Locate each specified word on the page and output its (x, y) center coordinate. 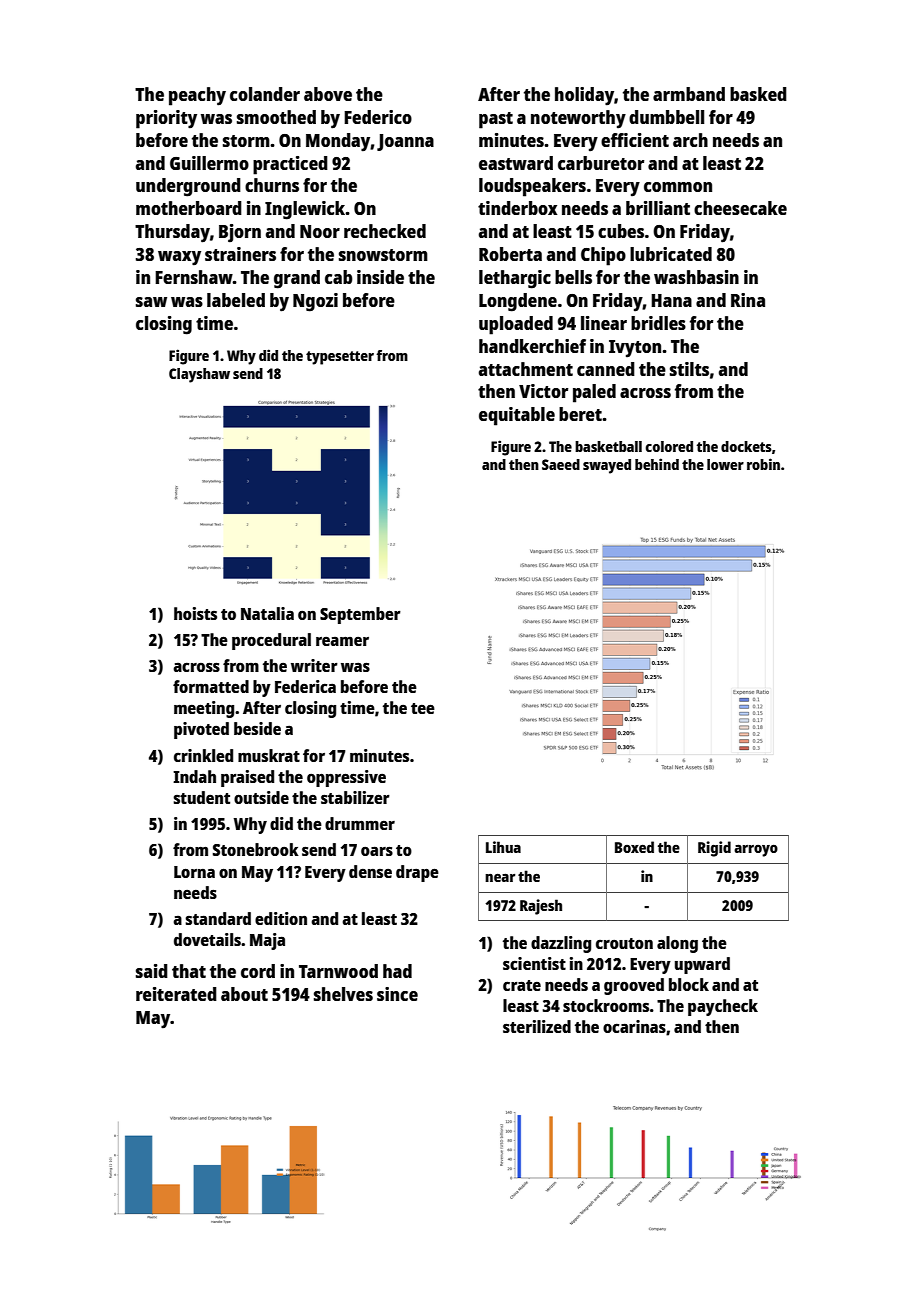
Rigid (714, 849)
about (244, 994)
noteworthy (578, 119)
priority (166, 119)
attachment (526, 369)
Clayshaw (199, 375)
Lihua (503, 847)
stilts (689, 369)
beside (257, 728)
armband (689, 94)
